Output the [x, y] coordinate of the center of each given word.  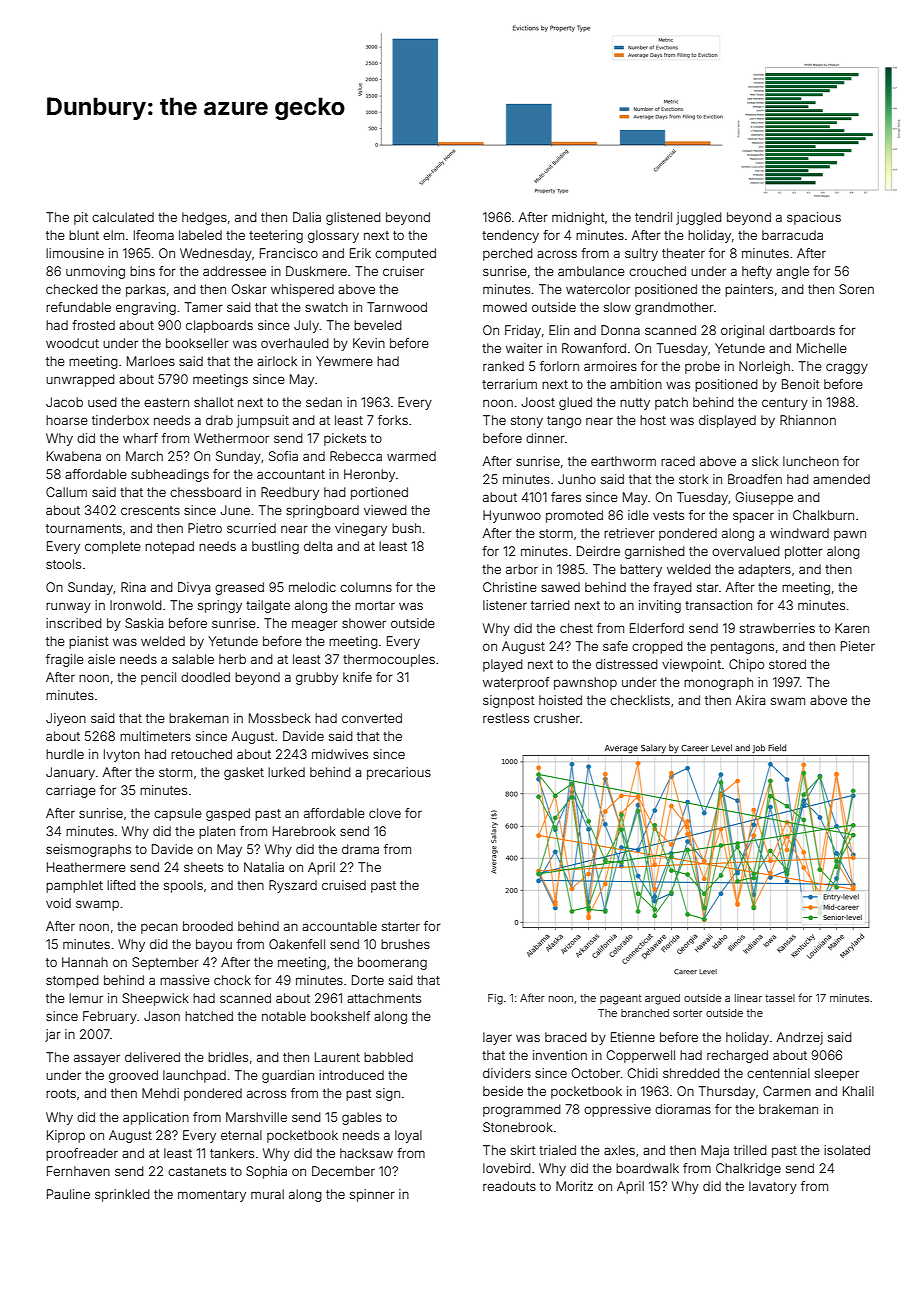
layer [497, 1038]
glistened [353, 218]
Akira [750, 700]
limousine [75, 253]
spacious [814, 218]
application [156, 1118]
